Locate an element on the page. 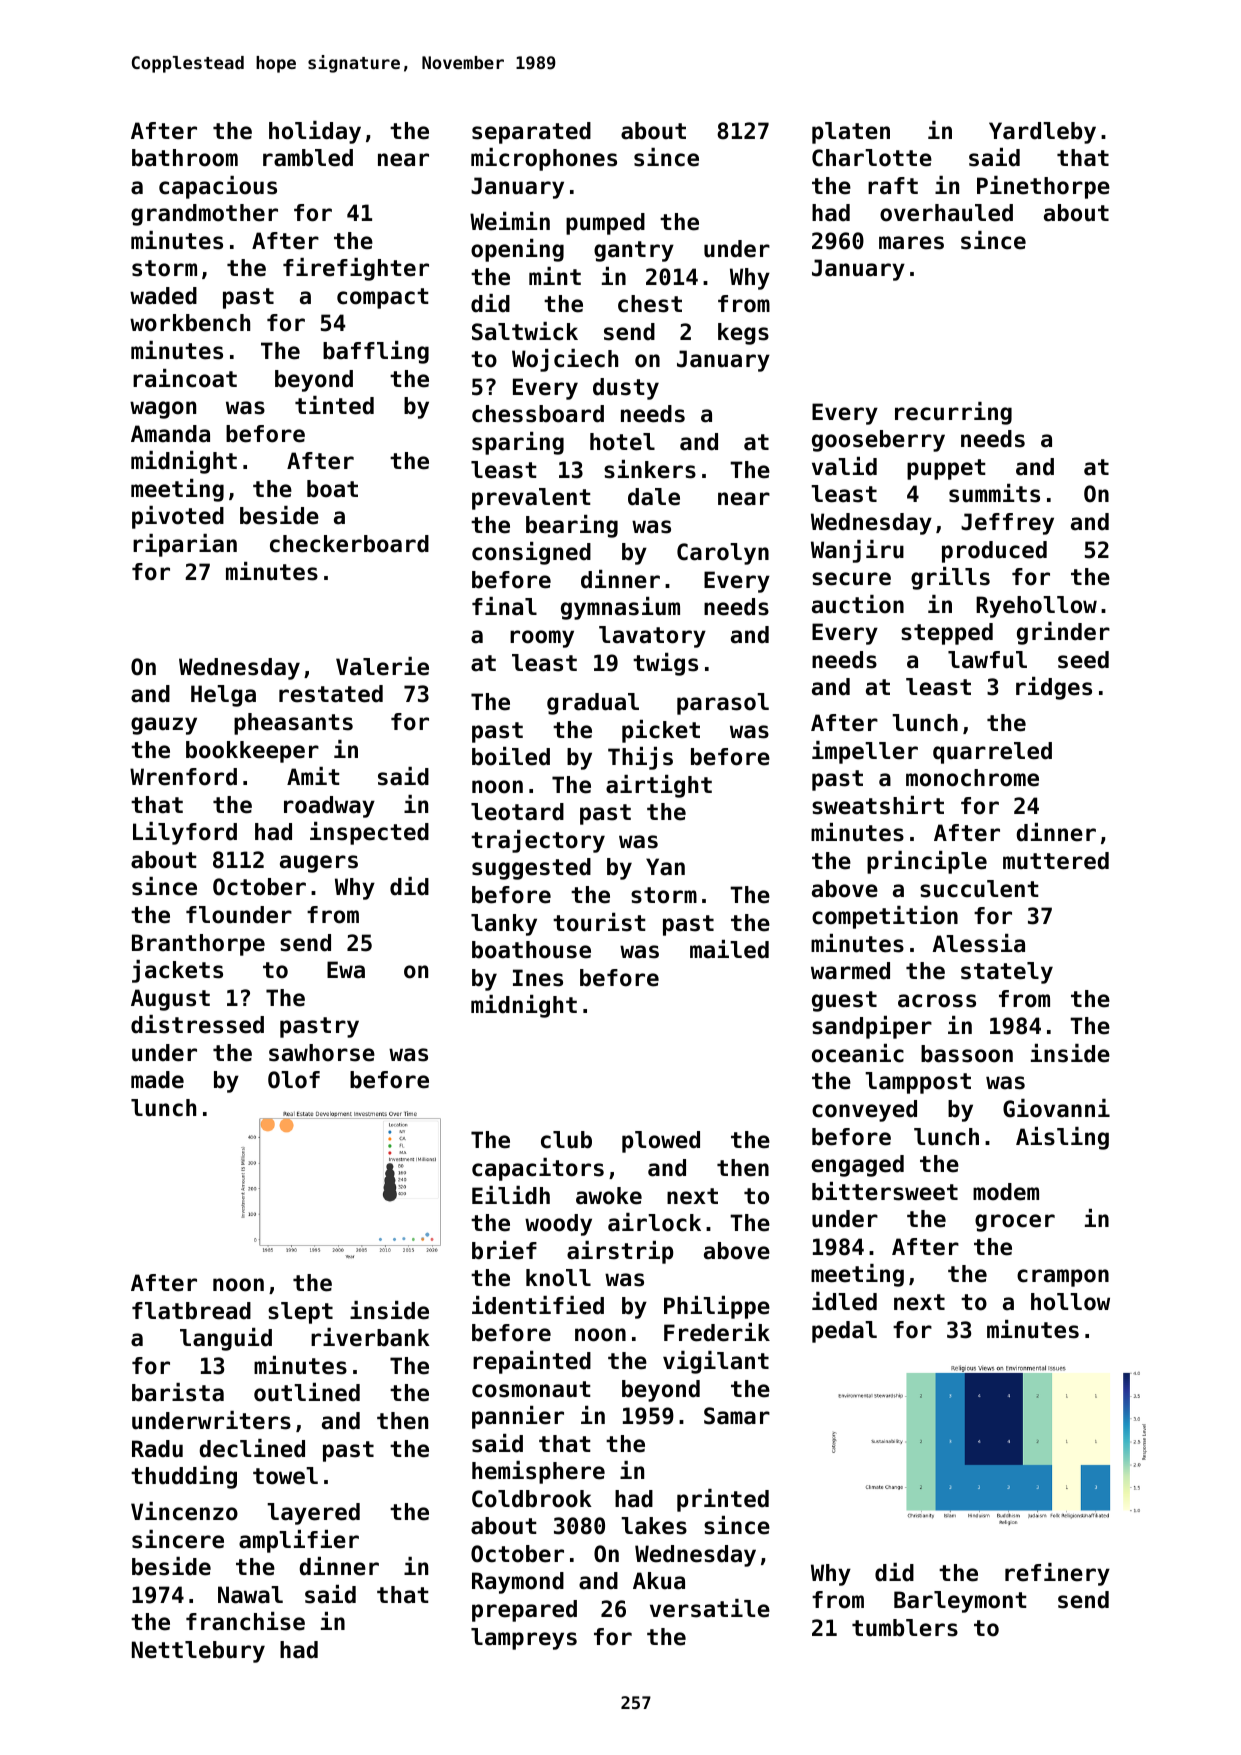  repainted is located at coordinates (532, 1362).
